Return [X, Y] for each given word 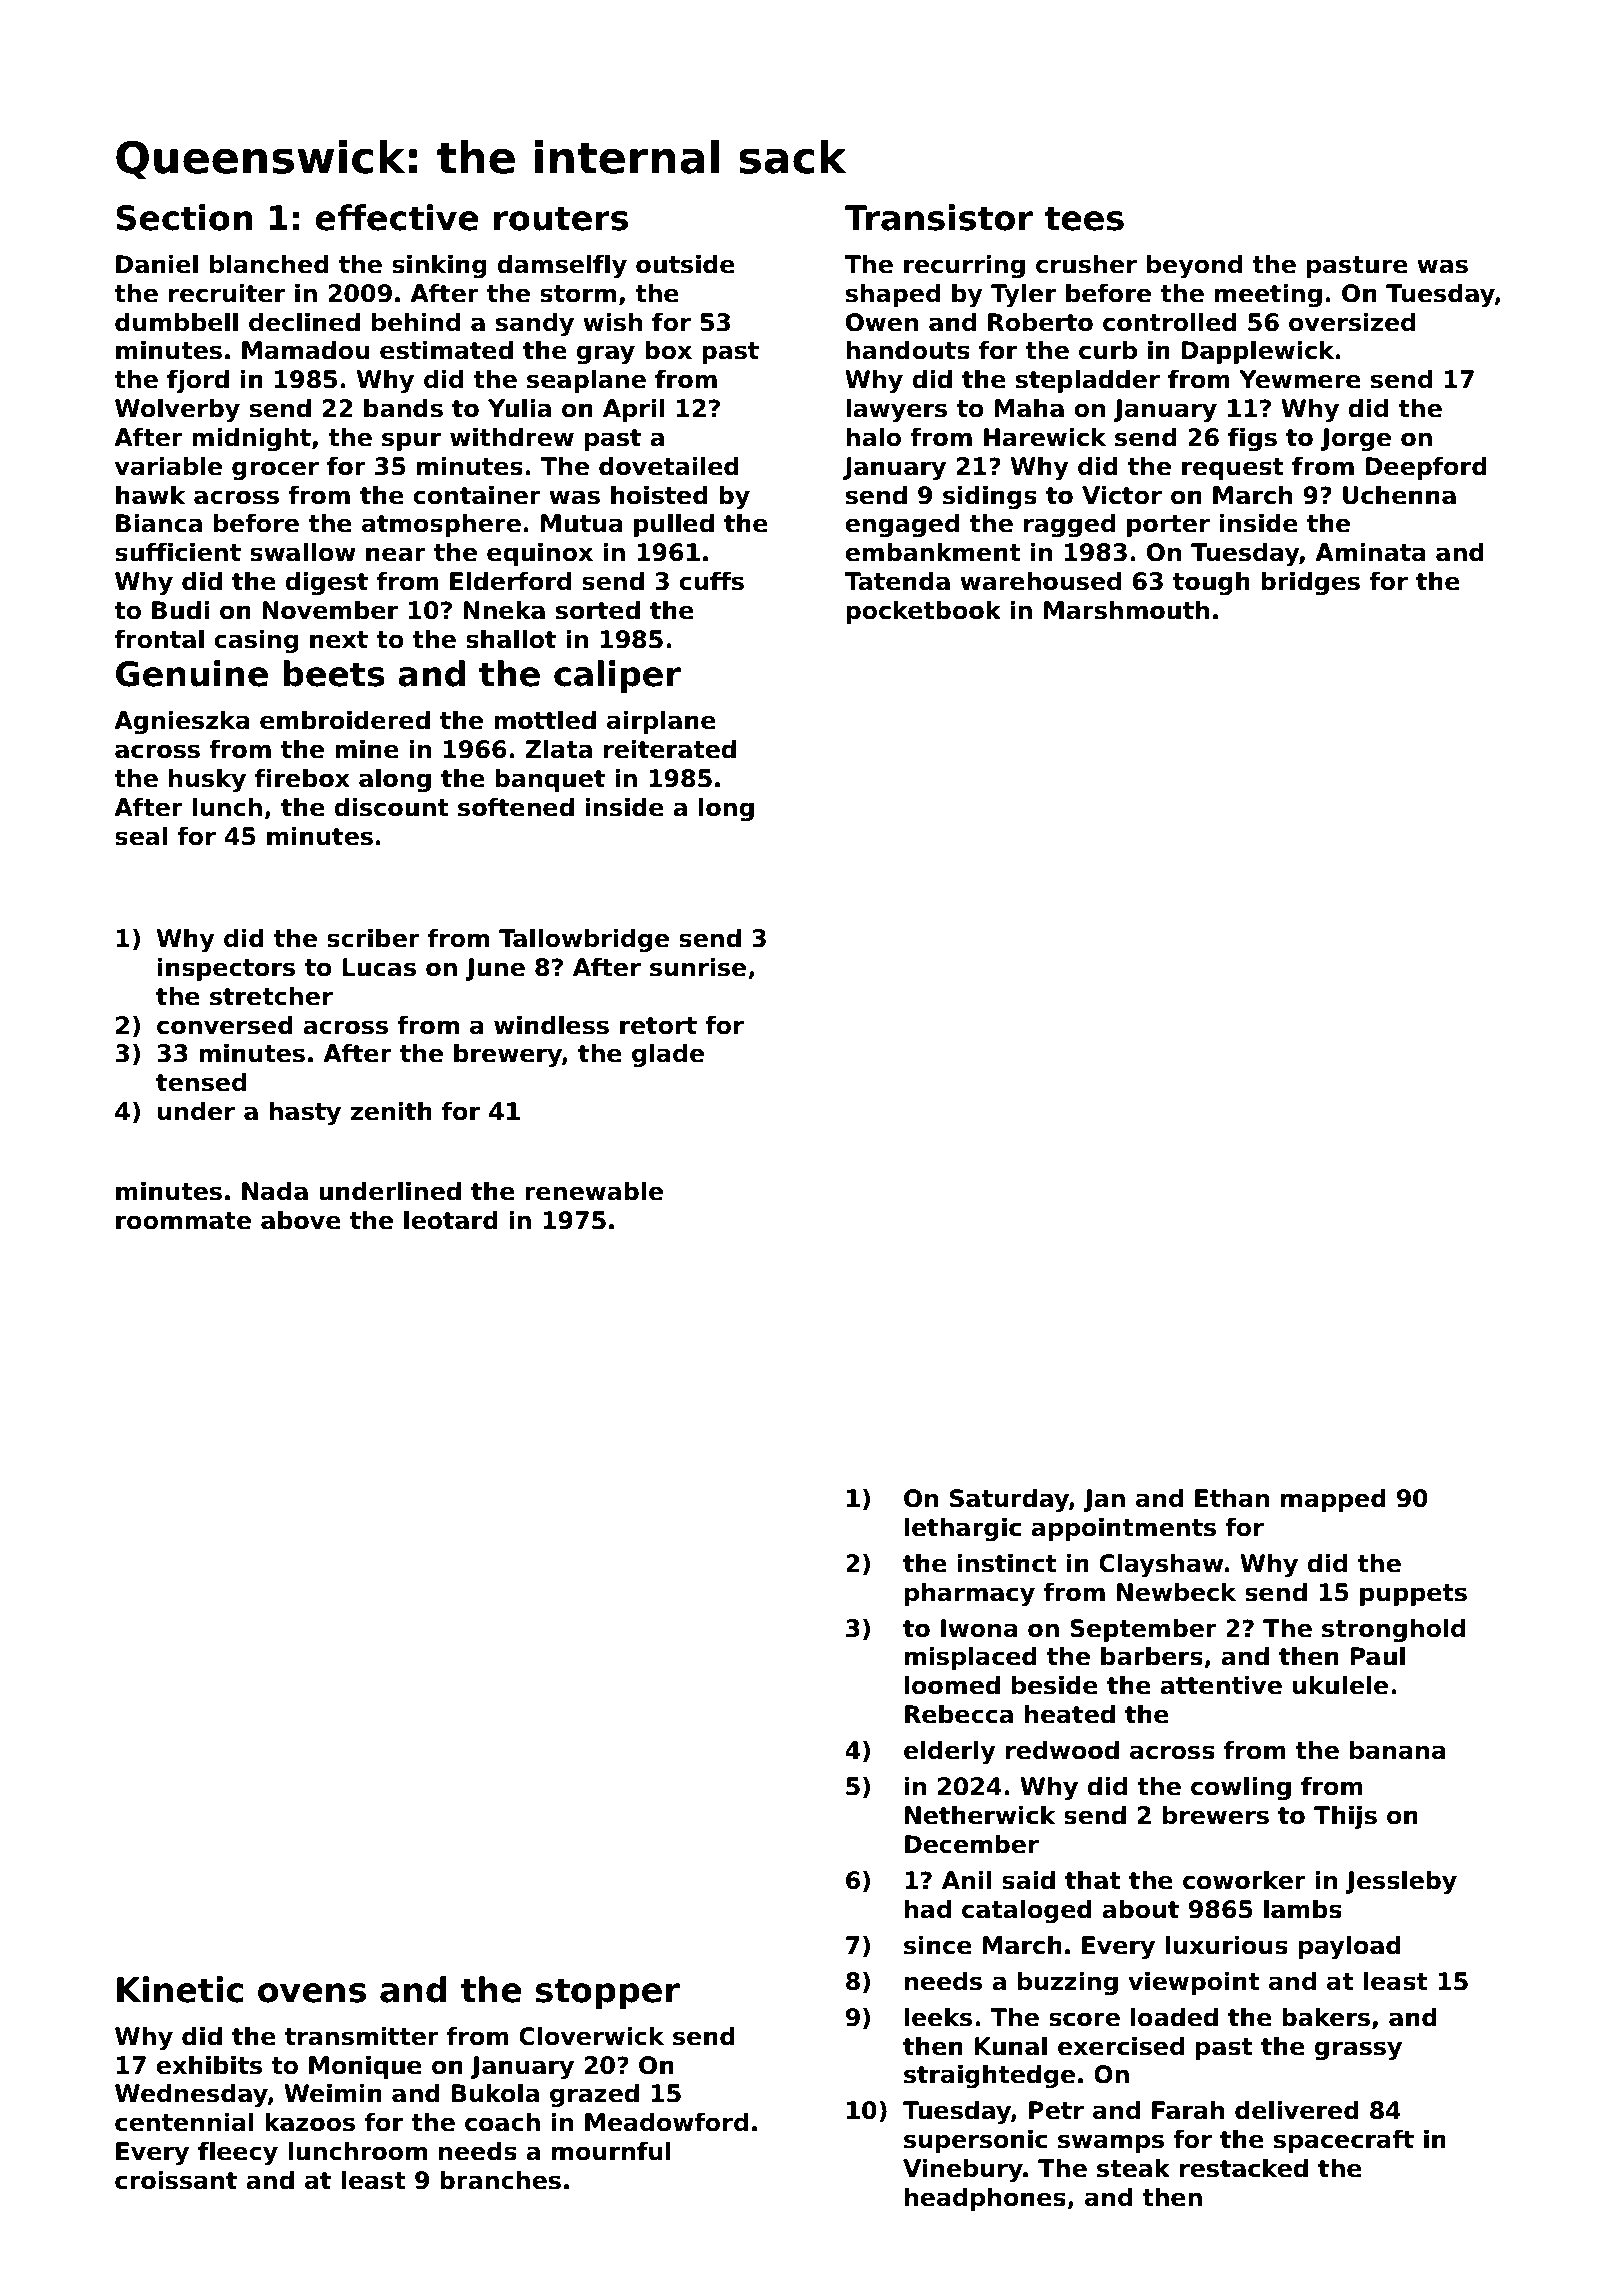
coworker [1244, 1880]
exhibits [209, 2065]
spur [411, 441]
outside [685, 264]
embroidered [345, 720]
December [972, 1844]
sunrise [698, 967]
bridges [1310, 583]
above [301, 1220]
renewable [594, 1191]
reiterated [670, 749]
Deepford [1426, 468]
